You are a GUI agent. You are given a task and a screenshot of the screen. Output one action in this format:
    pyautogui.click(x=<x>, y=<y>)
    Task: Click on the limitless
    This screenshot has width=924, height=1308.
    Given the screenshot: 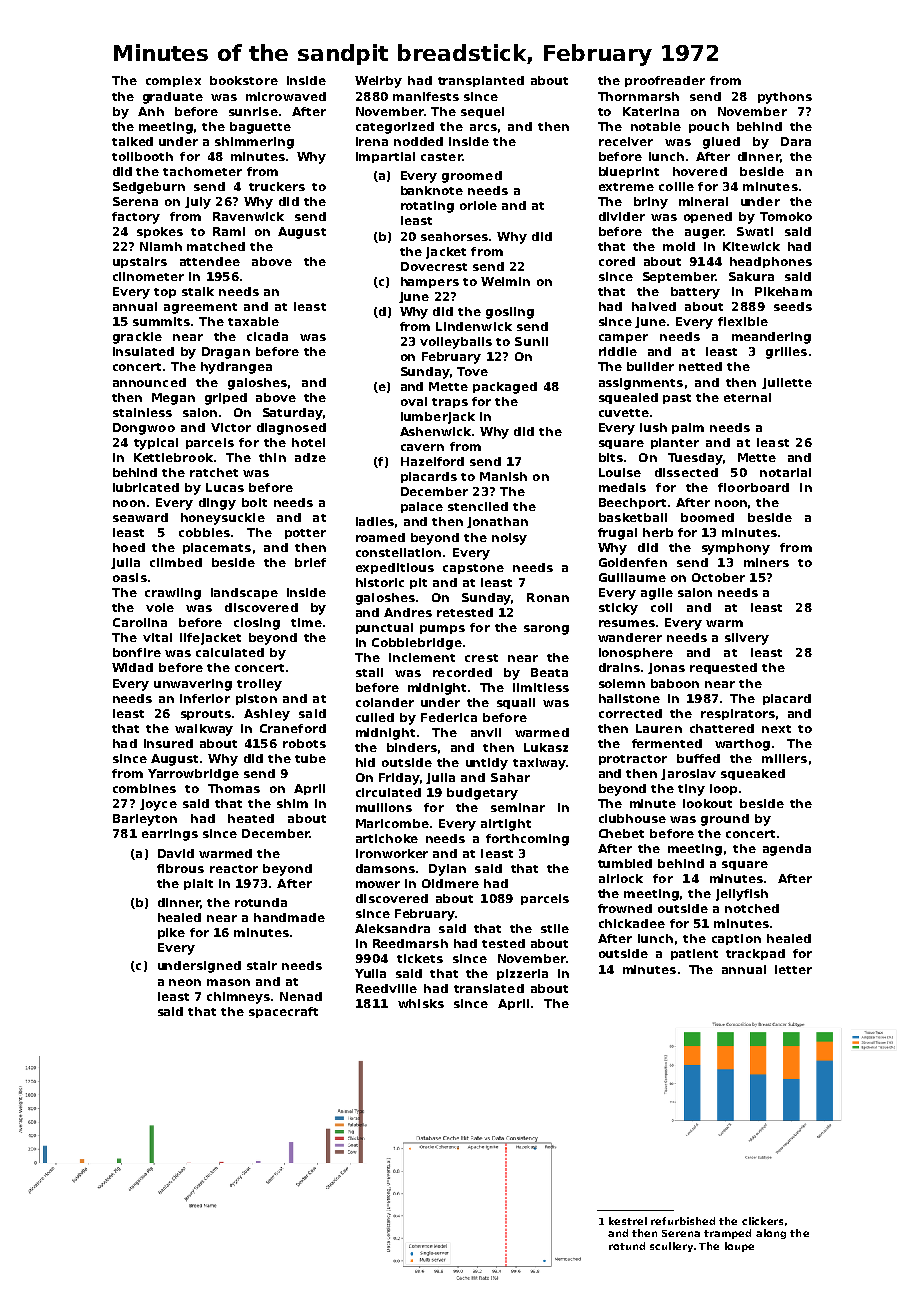 What is the action you would take?
    pyautogui.click(x=541, y=687)
